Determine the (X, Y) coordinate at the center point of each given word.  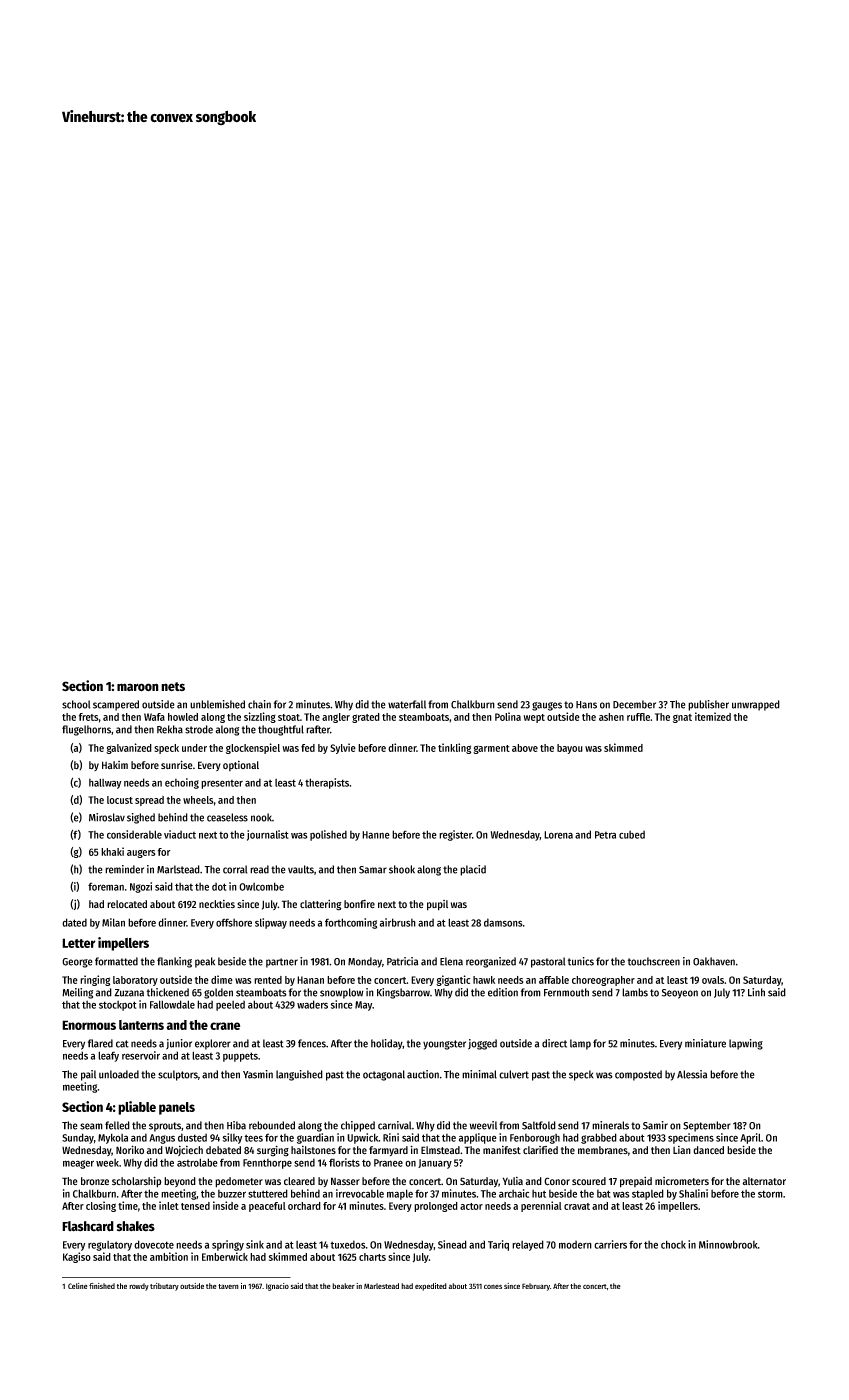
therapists (327, 783)
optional (241, 766)
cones (493, 1286)
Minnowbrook (728, 1244)
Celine (78, 1286)
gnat (682, 718)
